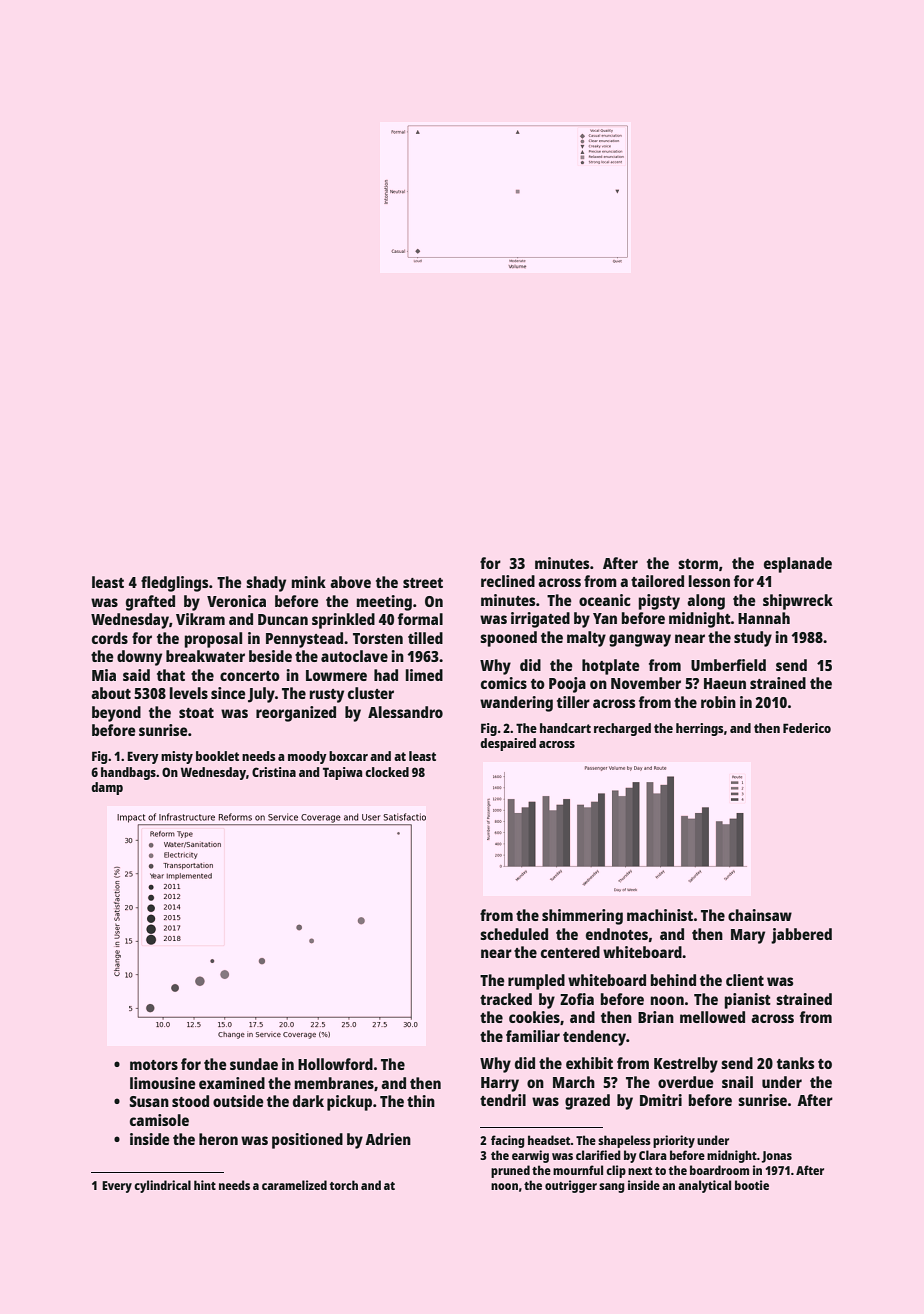 This screenshot has height=1314, width=924. What do you see at coordinates (699, 729) in the screenshot?
I see `herrings` at bounding box center [699, 729].
